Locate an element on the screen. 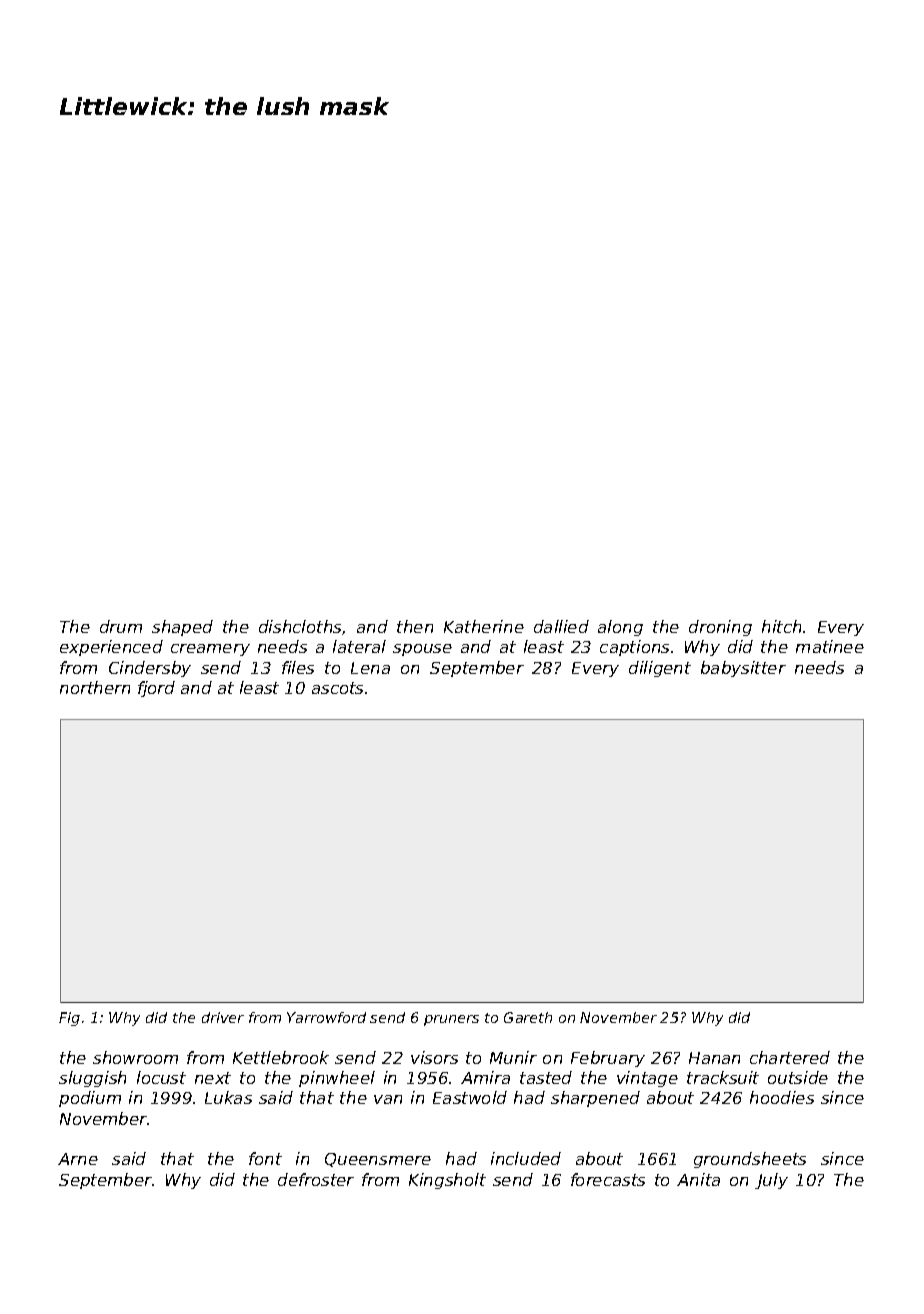 The image size is (924, 1314). Gareth is located at coordinates (528, 1017).
